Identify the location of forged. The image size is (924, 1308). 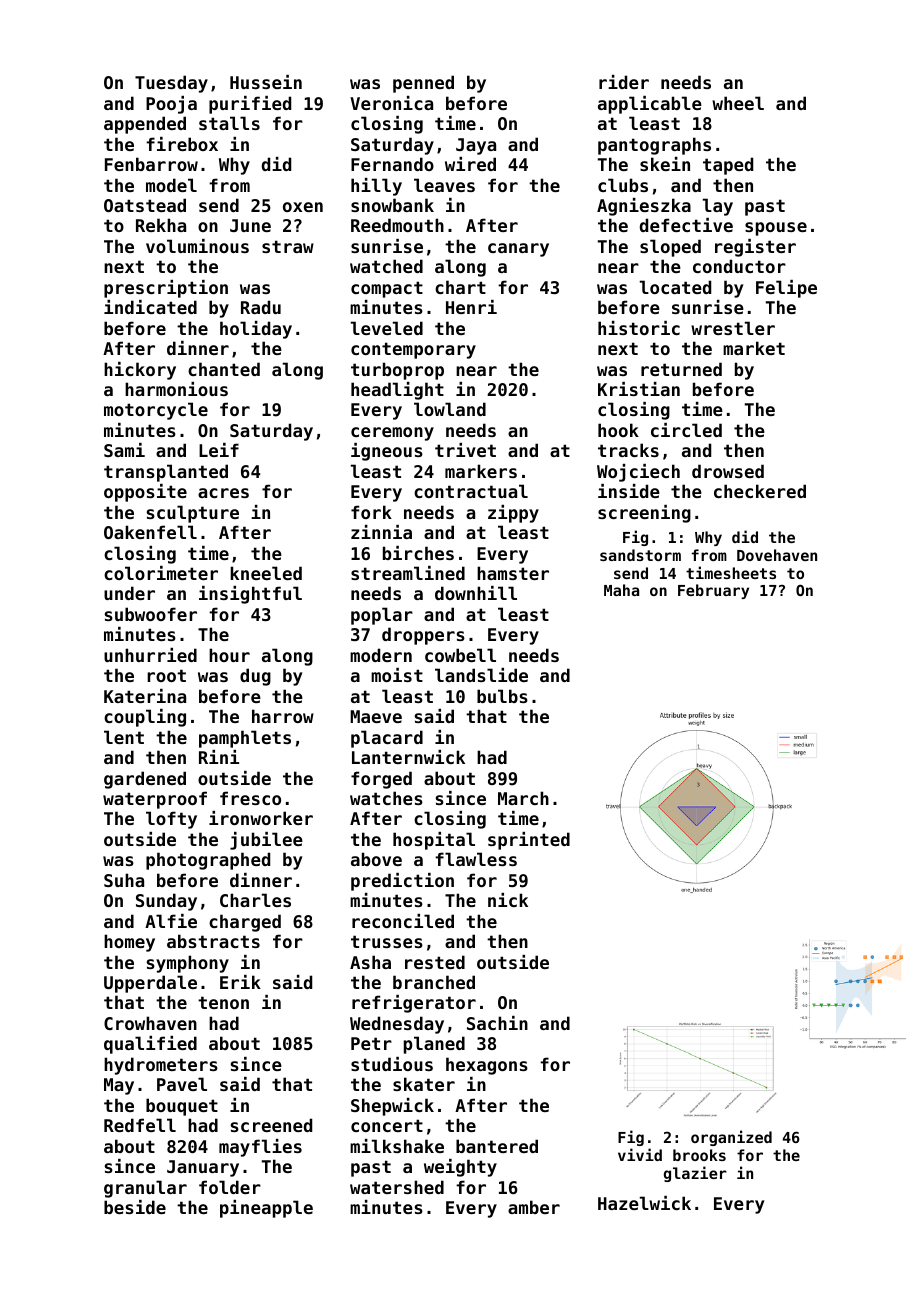
(381, 780).
